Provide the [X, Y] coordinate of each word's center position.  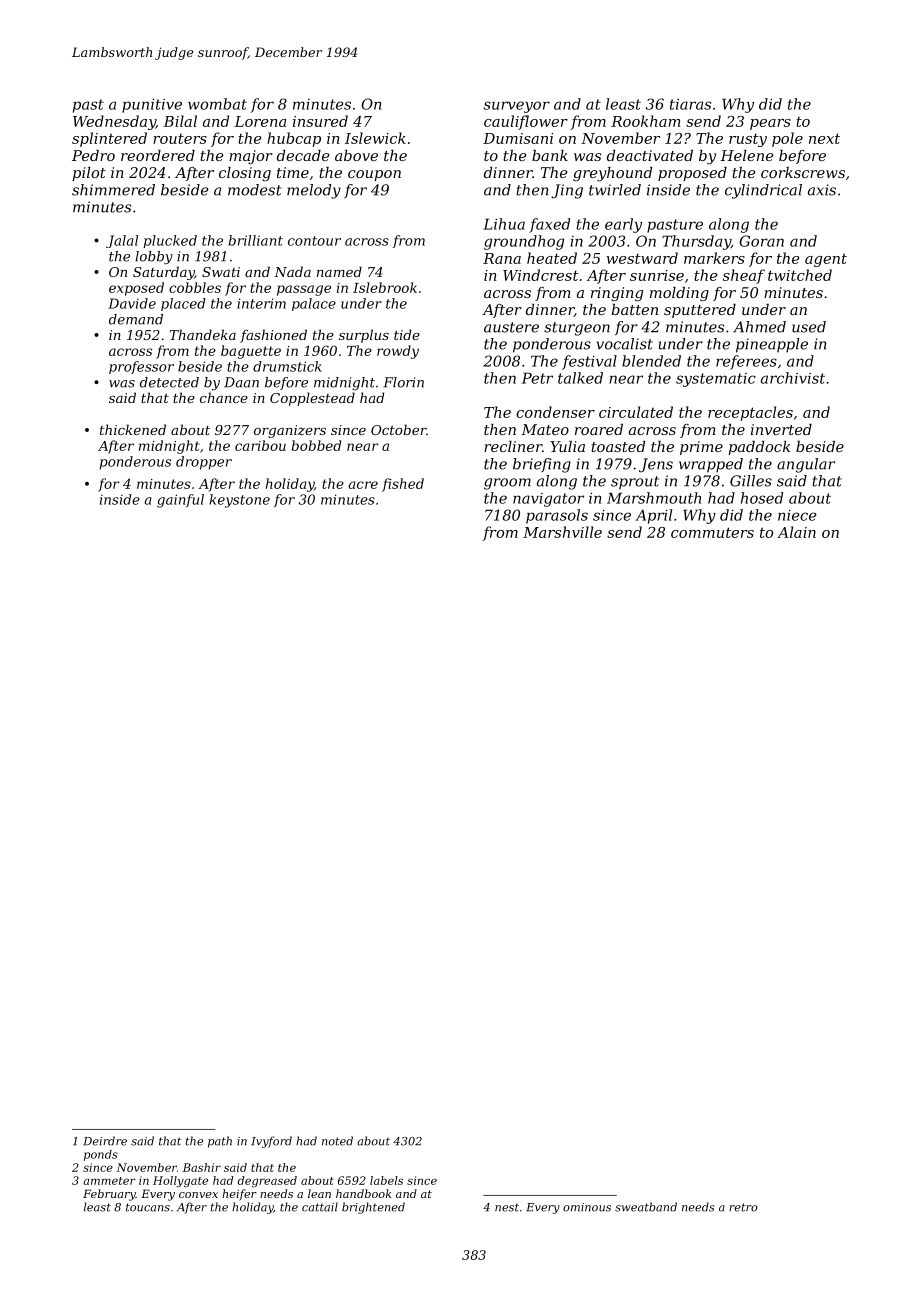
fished [403, 485]
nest [507, 1207]
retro [743, 1207]
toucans [148, 1207]
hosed [762, 498]
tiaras [690, 104]
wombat [217, 104]
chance [224, 397]
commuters [712, 532]
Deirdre [105, 1141]
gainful [180, 501]
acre [363, 485]
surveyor [517, 107]
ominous [587, 1207]
